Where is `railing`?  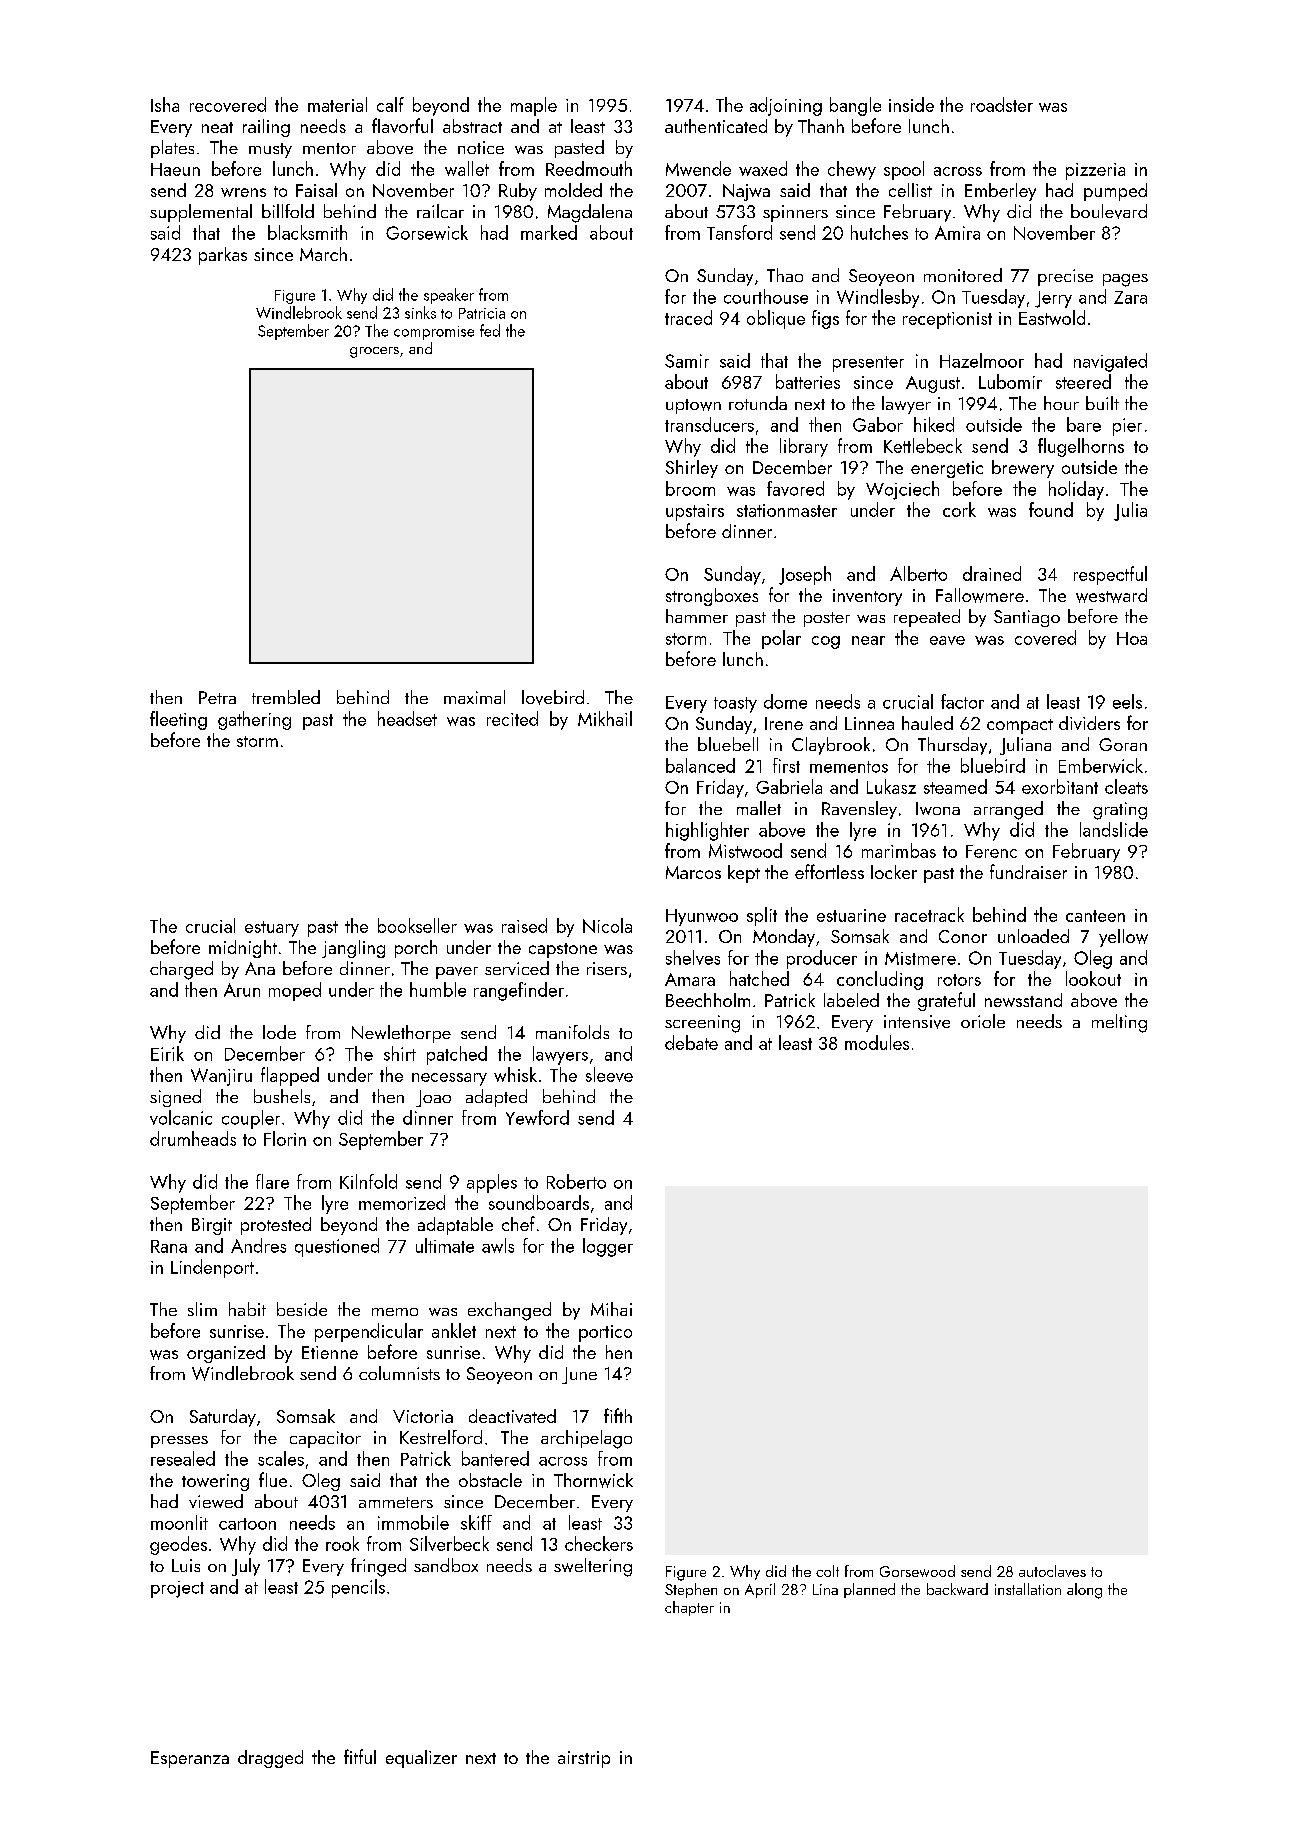 railing is located at coordinates (266, 128).
